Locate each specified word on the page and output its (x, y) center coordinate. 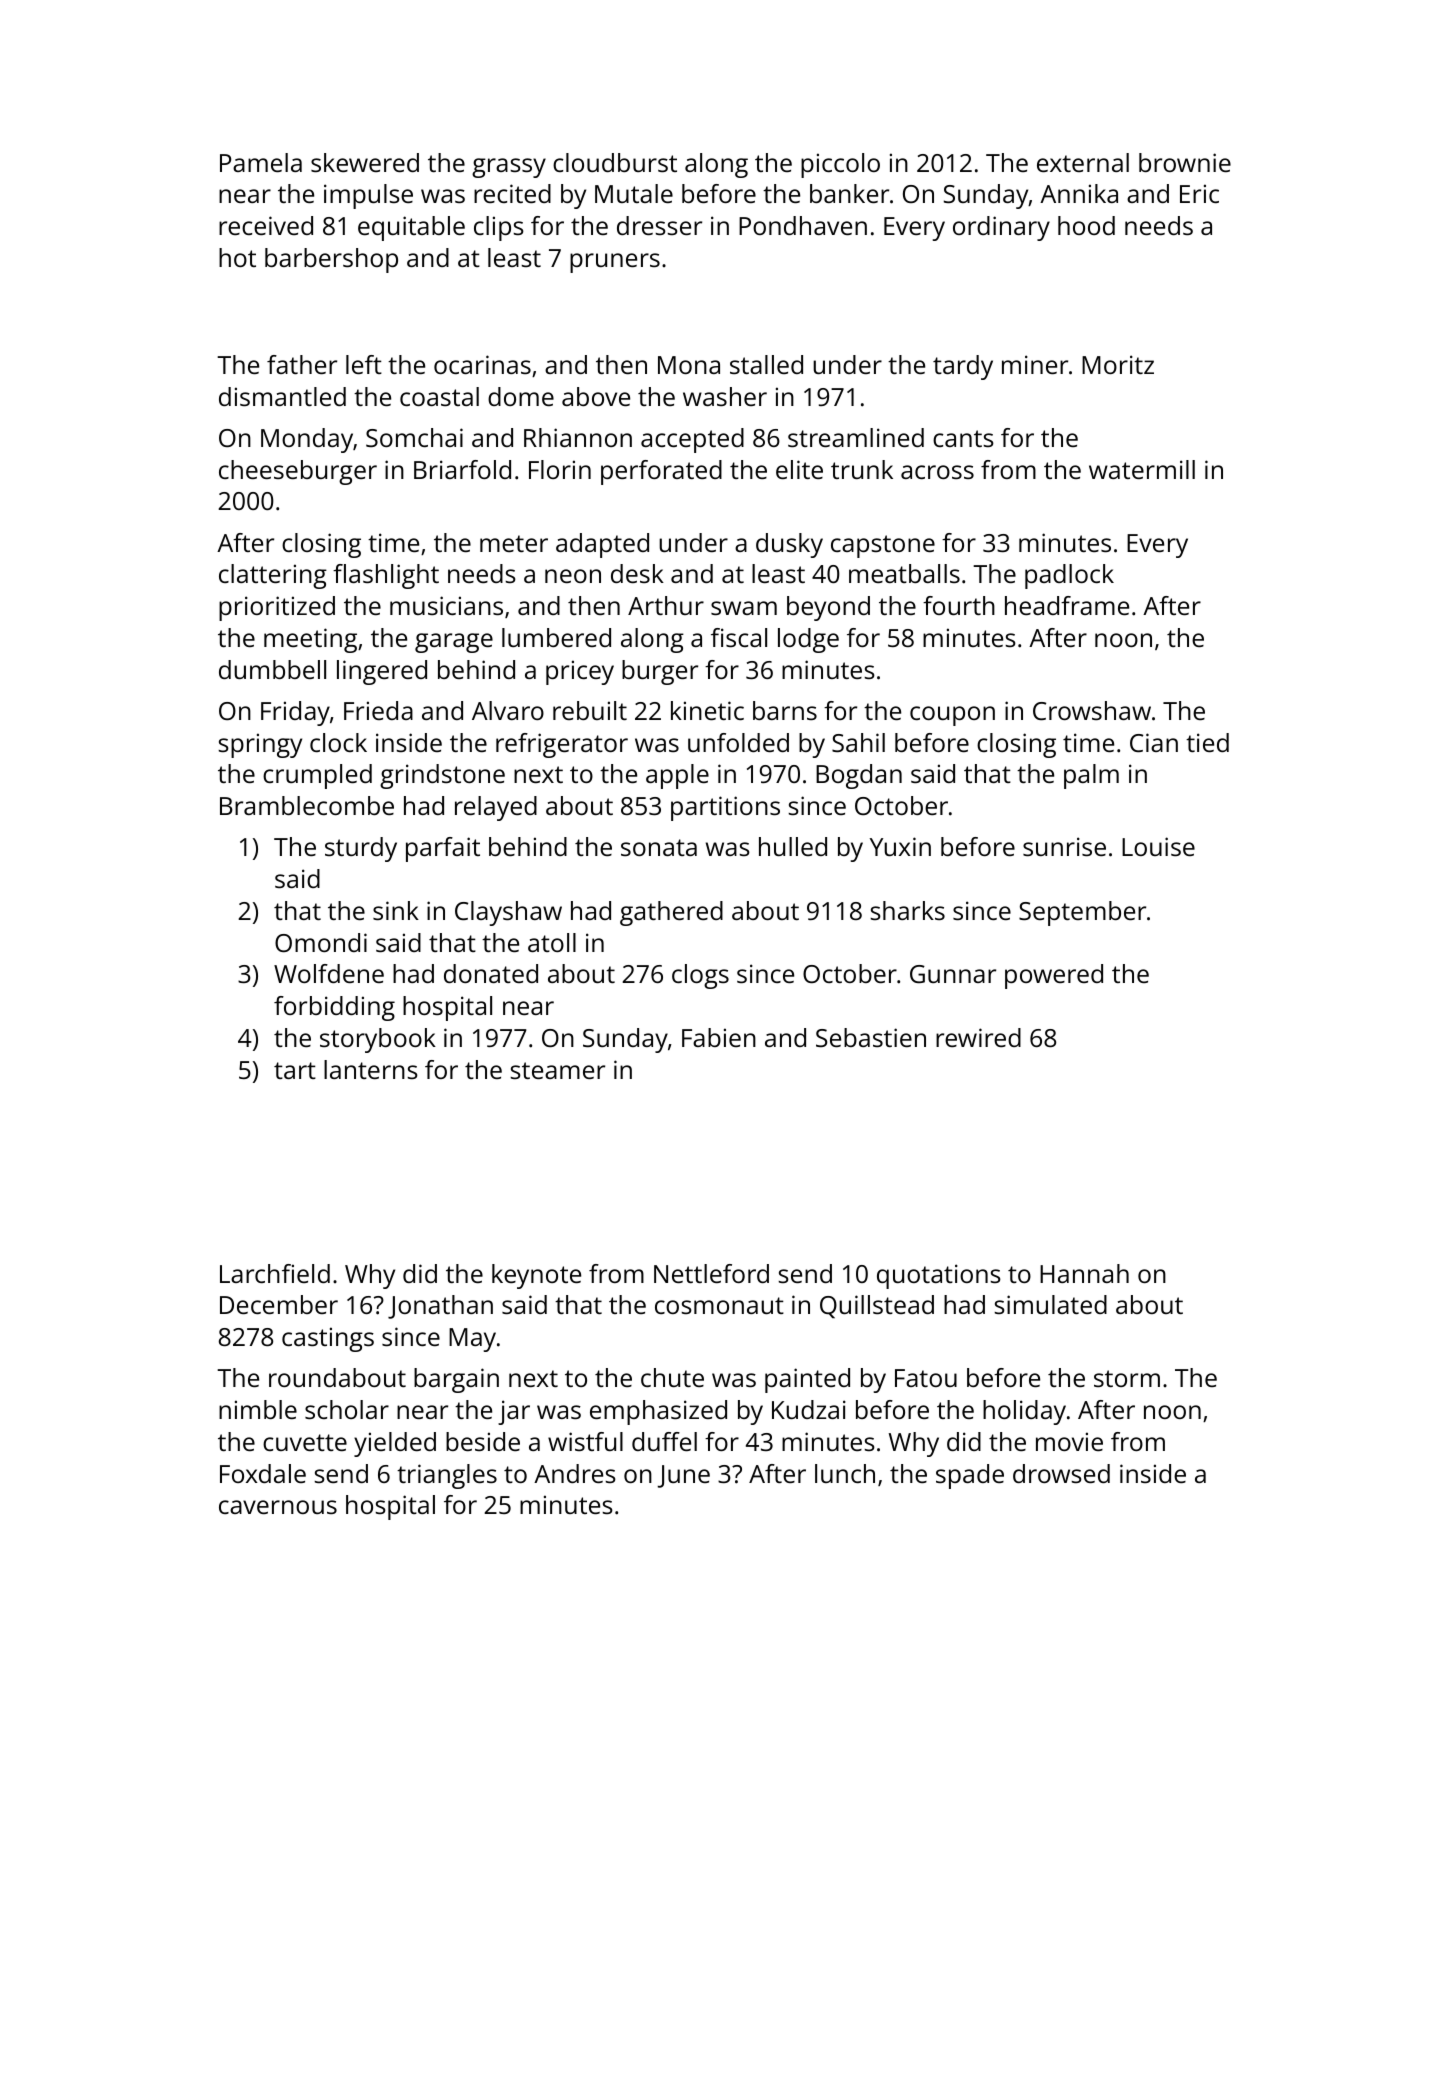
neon (573, 576)
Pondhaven (803, 225)
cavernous (278, 1507)
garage (454, 643)
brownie (1185, 162)
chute (672, 1377)
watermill (1142, 469)
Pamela (261, 162)
